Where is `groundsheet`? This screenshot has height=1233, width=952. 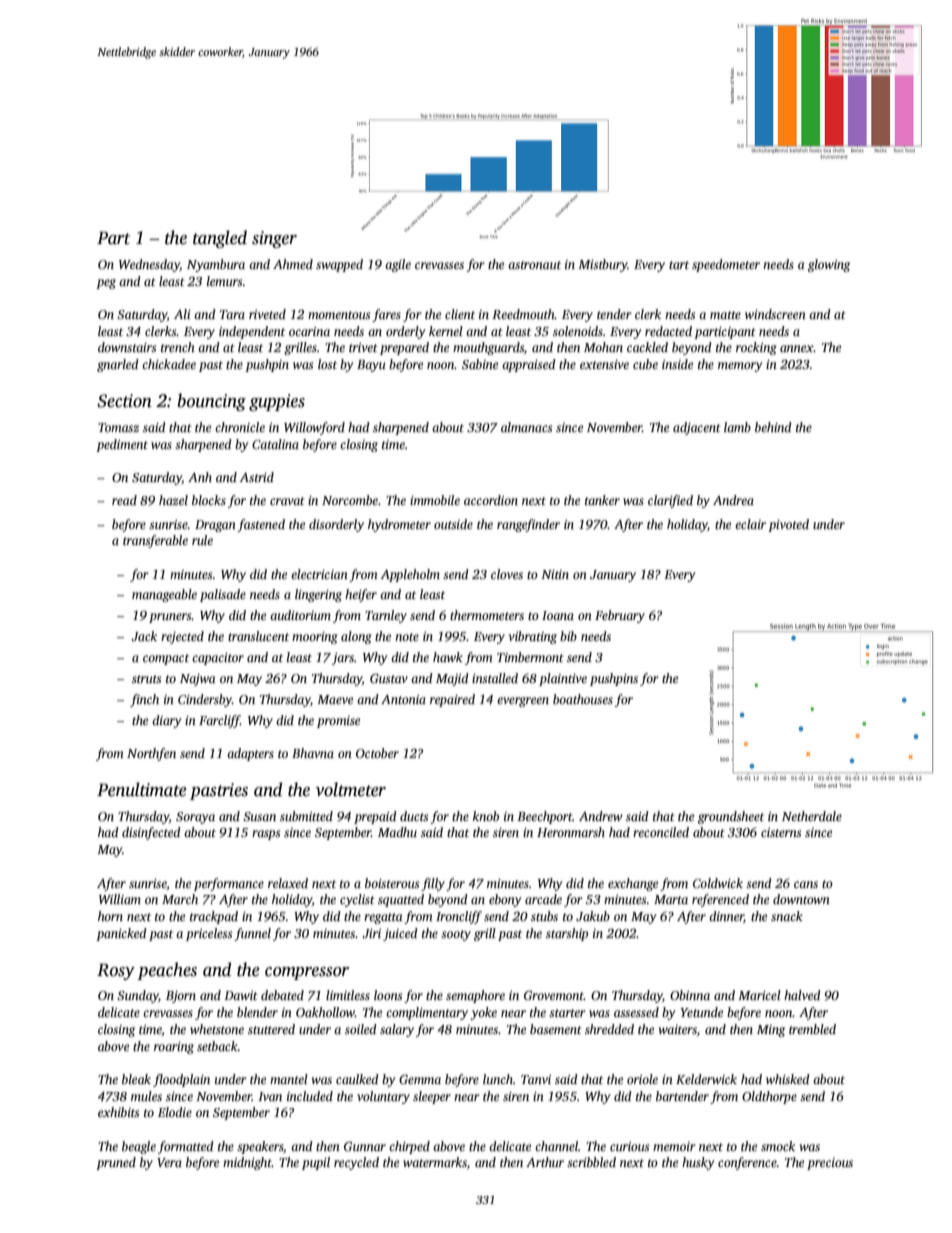 groundsheet is located at coordinates (731, 817).
